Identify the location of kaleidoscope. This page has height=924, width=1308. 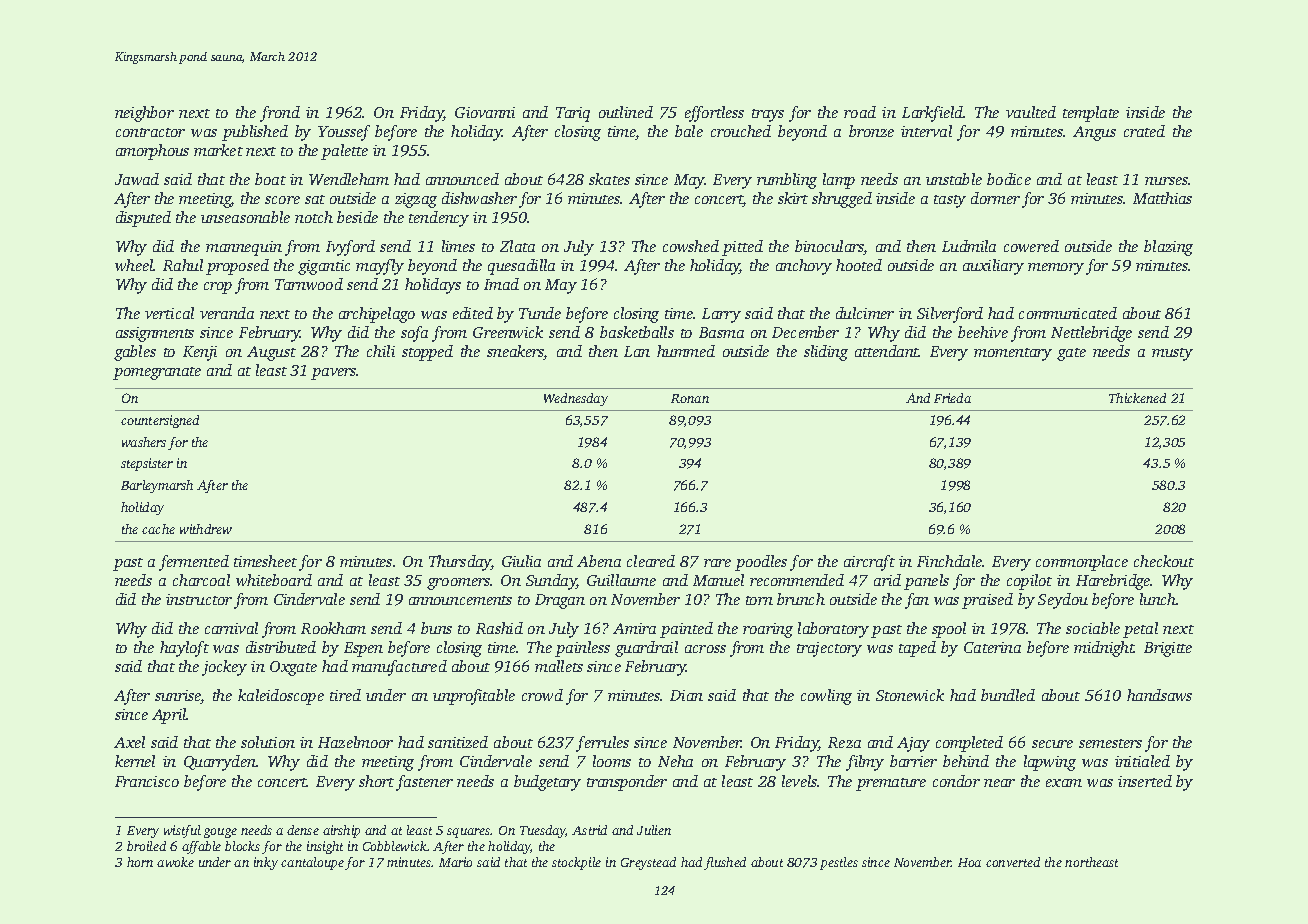
(281, 697).
